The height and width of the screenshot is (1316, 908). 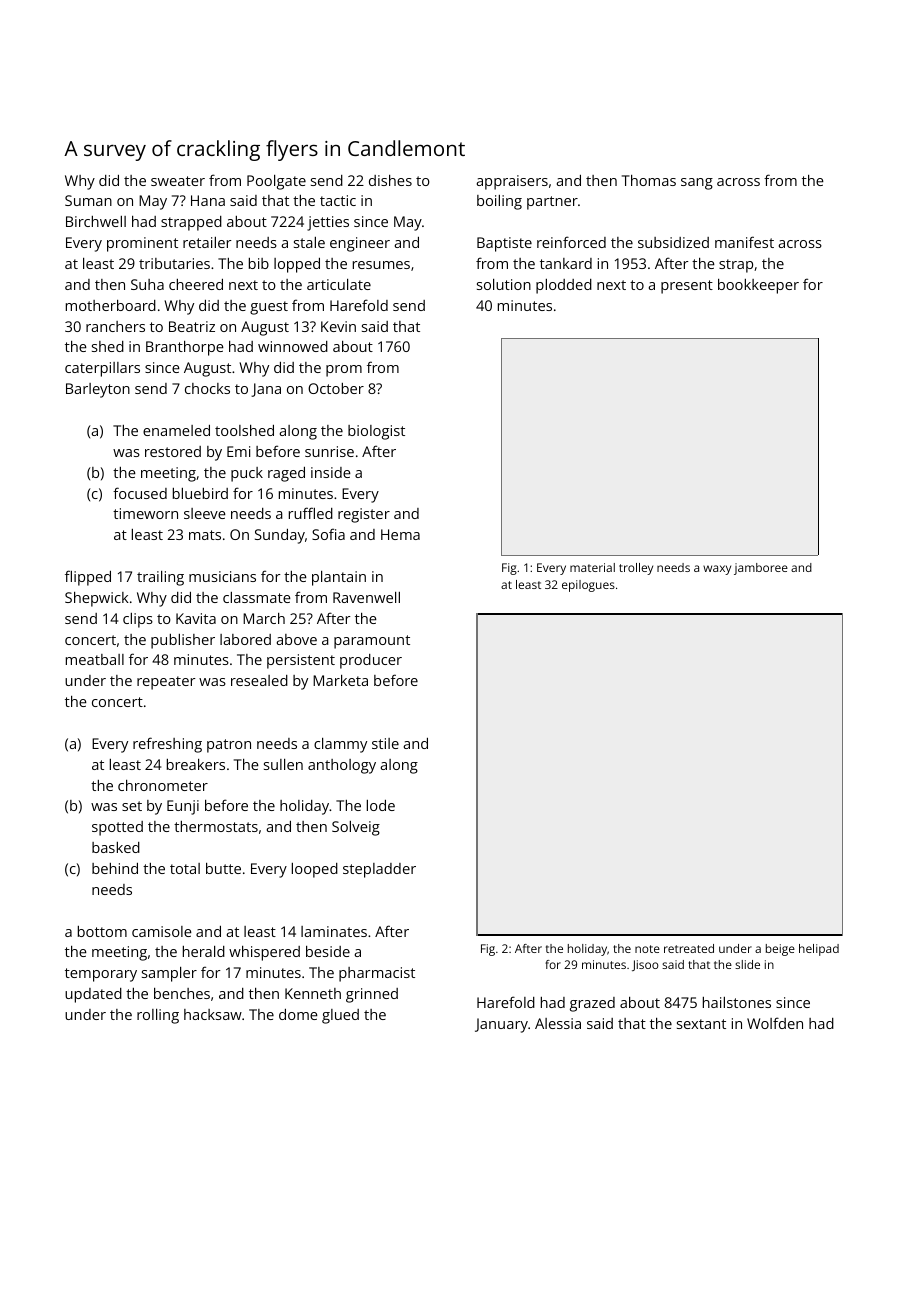 What do you see at coordinates (93, 995) in the screenshot?
I see `updated` at bounding box center [93, 995].
